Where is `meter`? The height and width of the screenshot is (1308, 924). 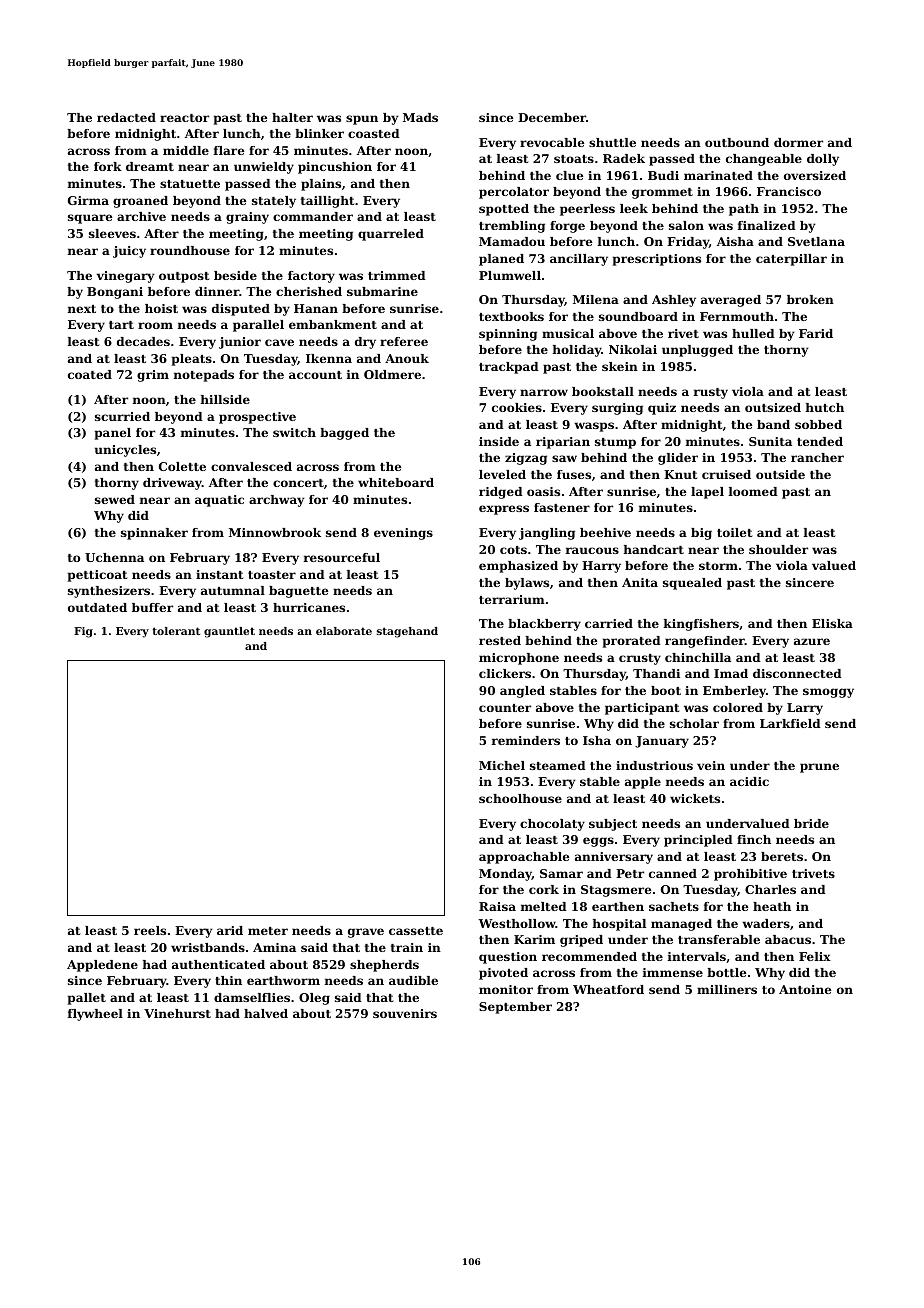 meter is located at coordinates (268, 931).
